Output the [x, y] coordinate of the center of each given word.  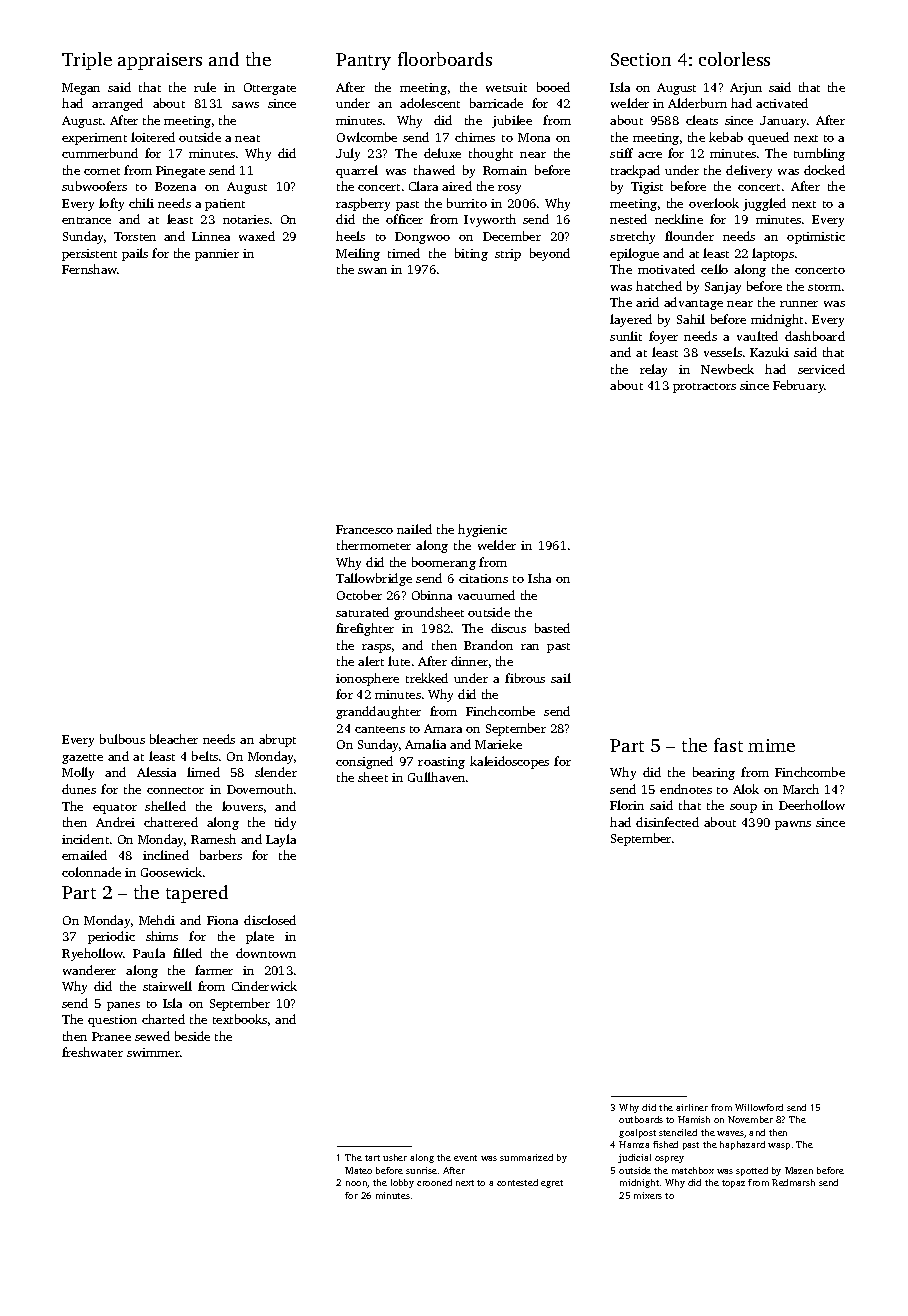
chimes [475, 137]
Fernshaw [89, 269]
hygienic [482, 530]
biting [471, 254]
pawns [793, 825]
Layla [281, 840]
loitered [153, 137]
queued [768, 138]
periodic [111, 937]
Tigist [647, 188]
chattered [171, 822]
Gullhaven [436, 777]
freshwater [92, 1052]
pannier [217, 255]
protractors [704, 388]
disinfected [667, 822]
